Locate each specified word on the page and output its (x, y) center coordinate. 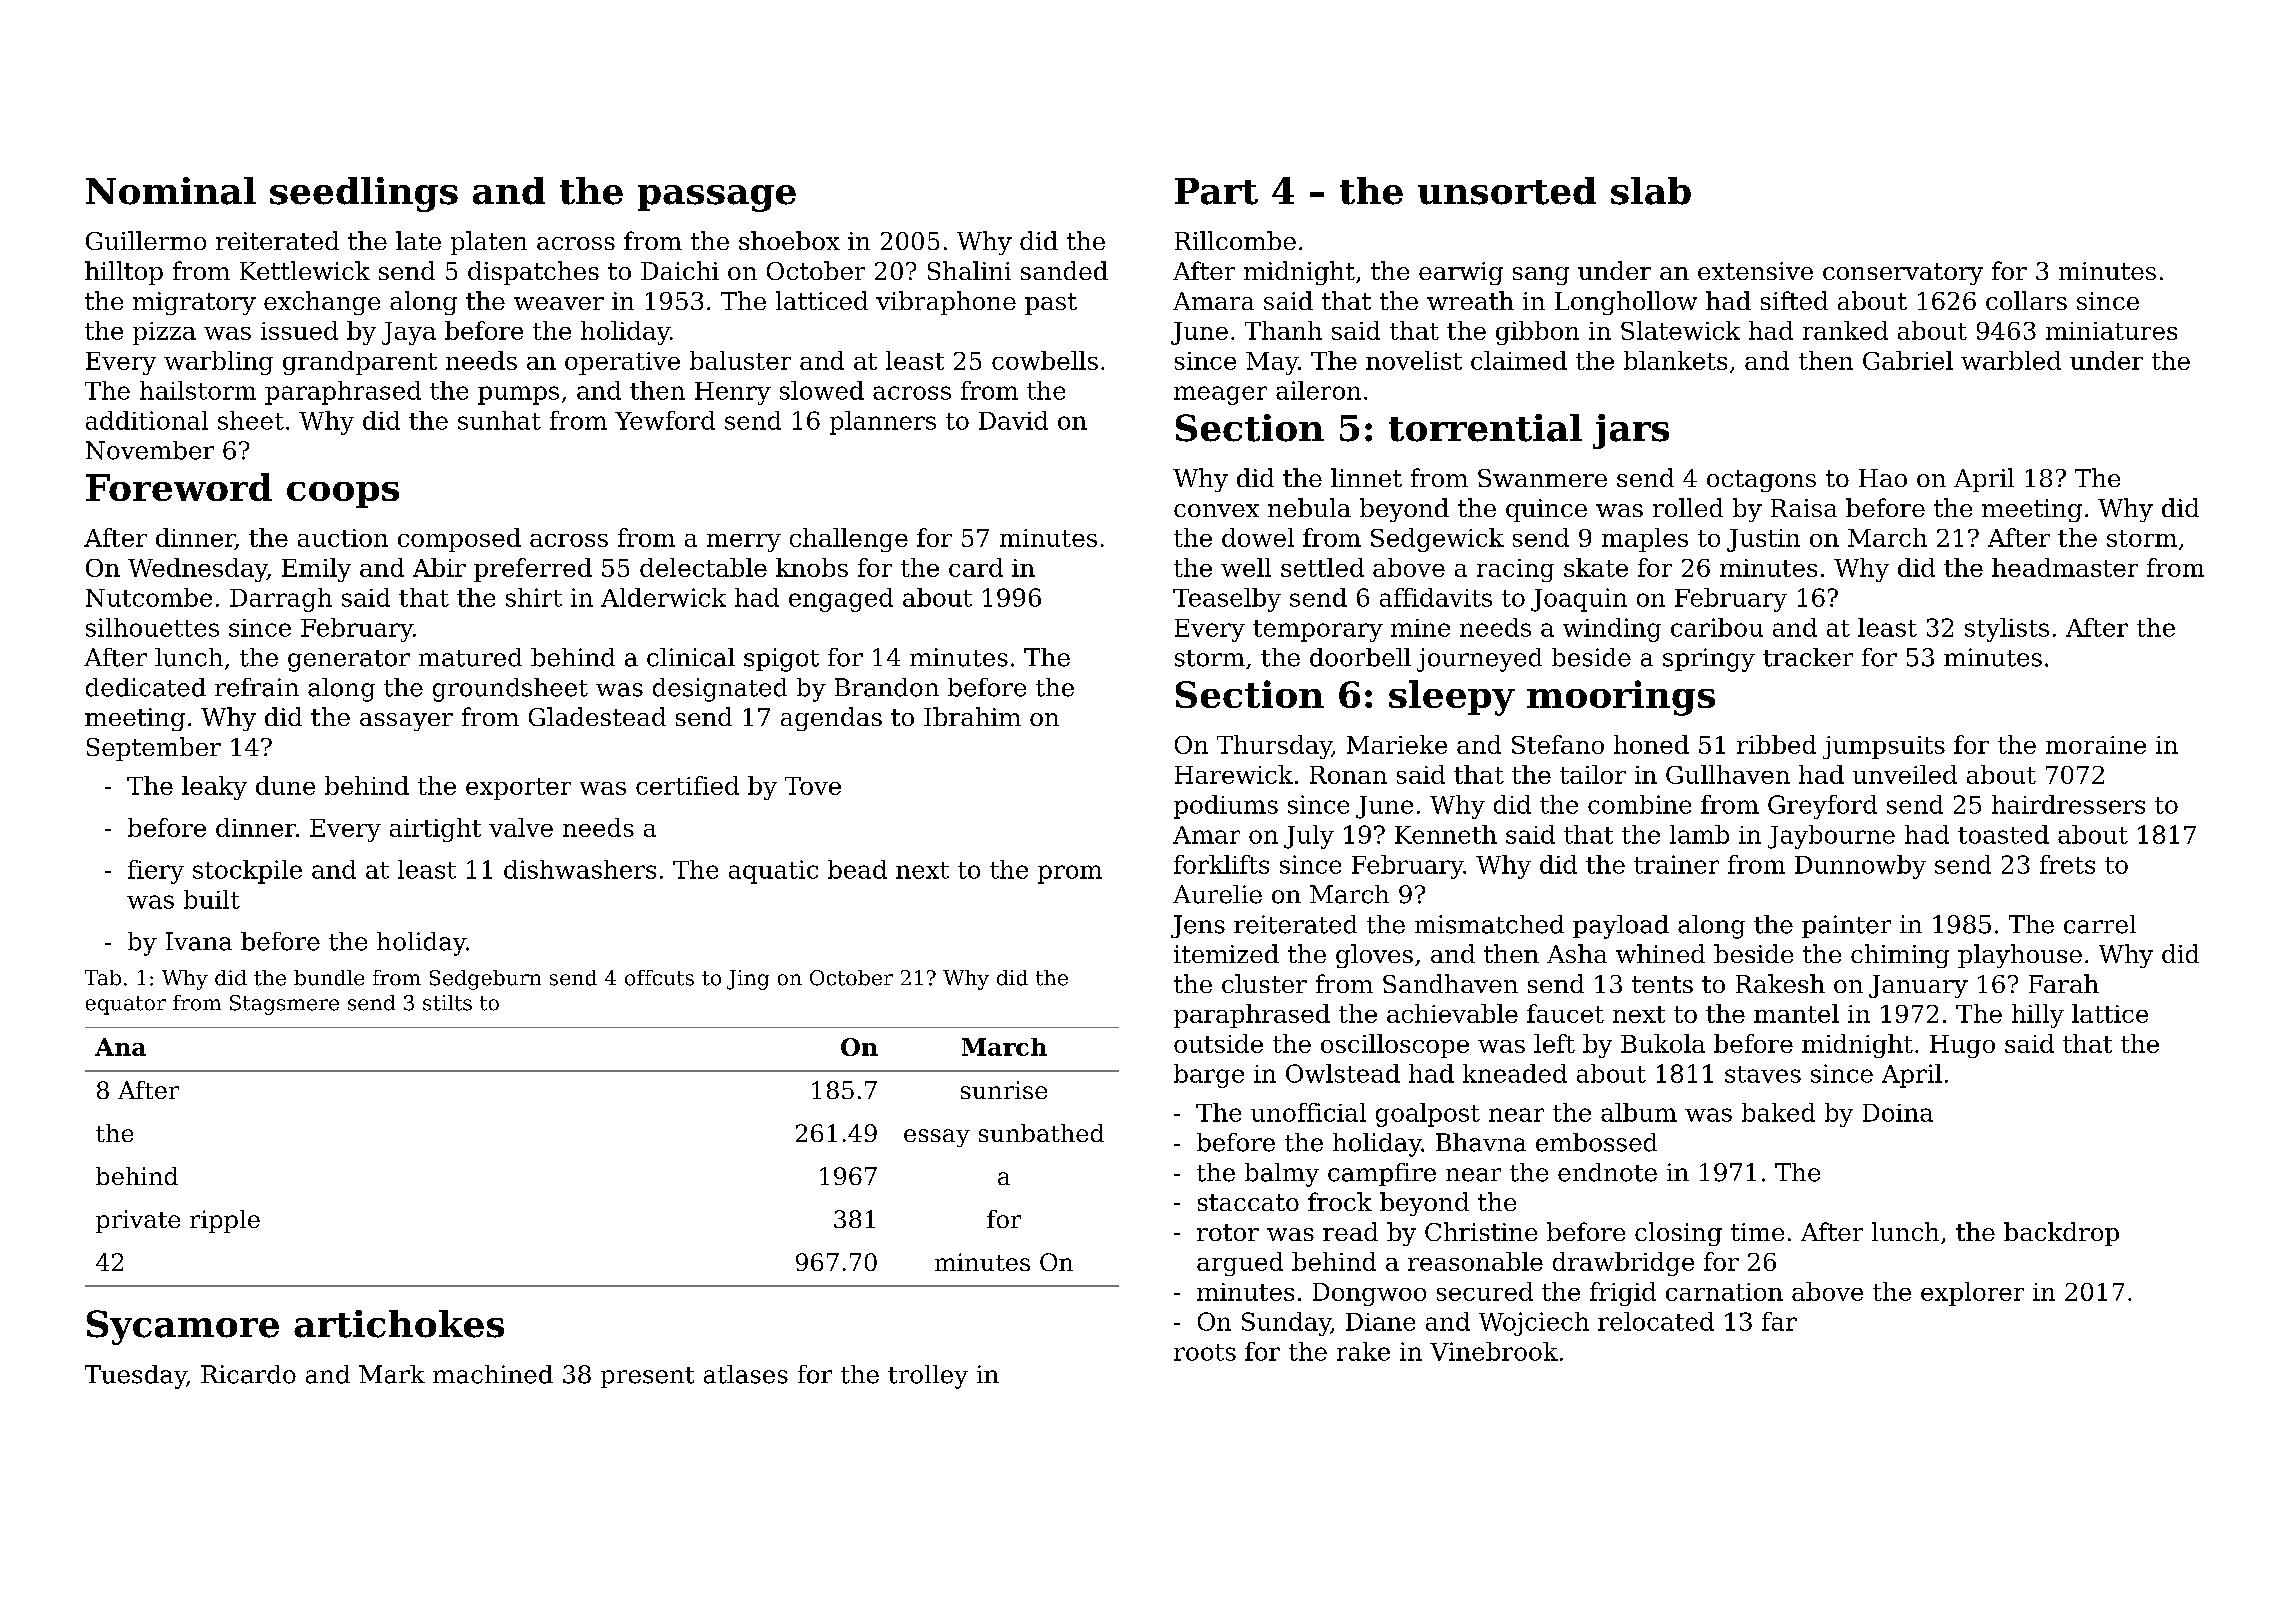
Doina (1898, 1113)
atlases (746, 1374)
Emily (316, 570)
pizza (164, 333)
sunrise (1004, 1090)
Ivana (199, 941)
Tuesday (136, 1377)
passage (717, 198)
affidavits (1436, 597)
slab (1651, 191)
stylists (2007, 630)
